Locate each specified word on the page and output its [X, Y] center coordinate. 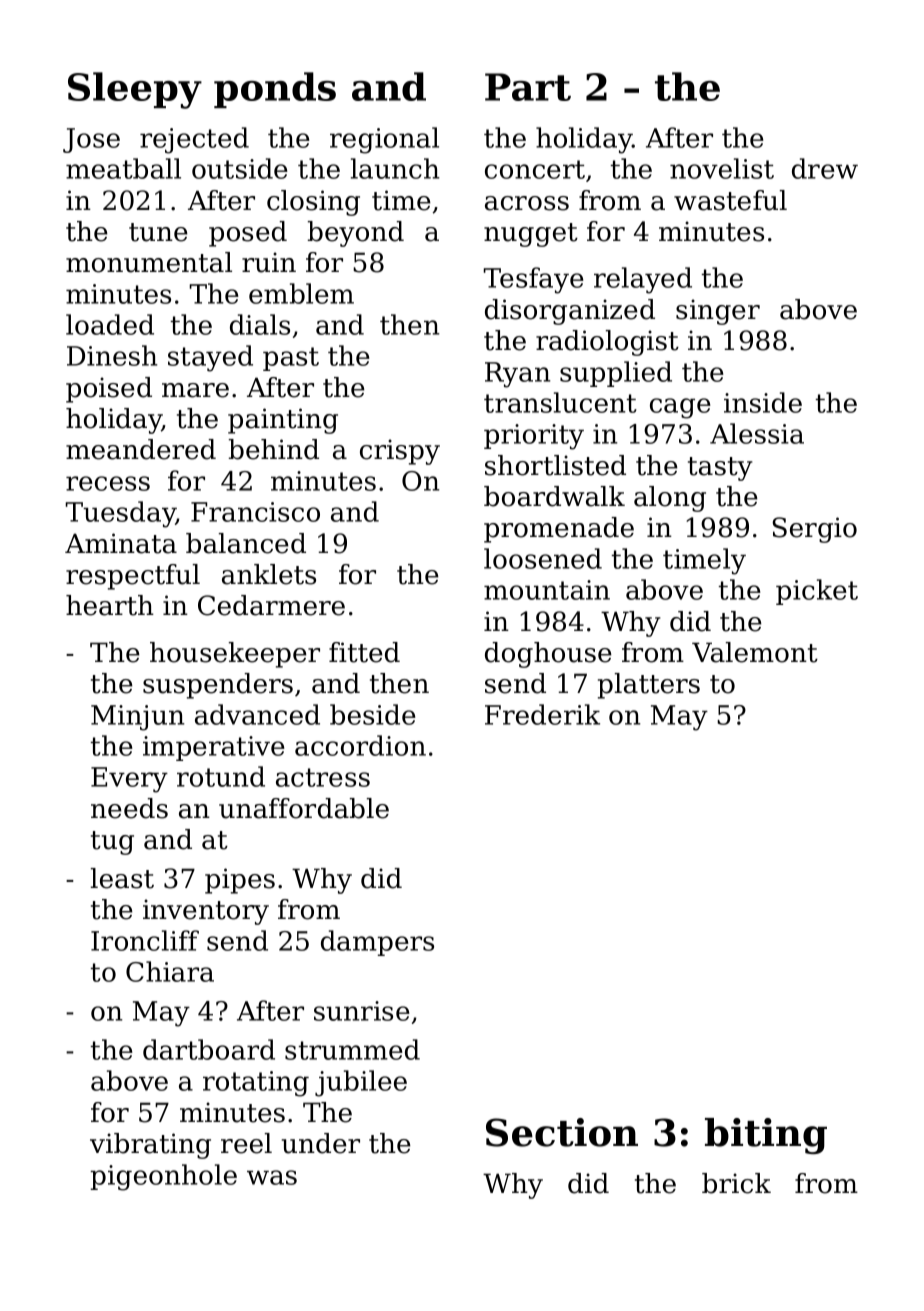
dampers [377, 943]
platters [649, 686]
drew [825, 168]
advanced [257, 714]
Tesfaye [534, 280]
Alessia [757, 433]
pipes [240, 881]
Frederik [542, 714]
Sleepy [135, 90]
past [291, 359]
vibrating [150, 1146]
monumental [149, 262]
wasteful [730, 200]
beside [373, 714]
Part [528, 87]
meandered [141, 449]
